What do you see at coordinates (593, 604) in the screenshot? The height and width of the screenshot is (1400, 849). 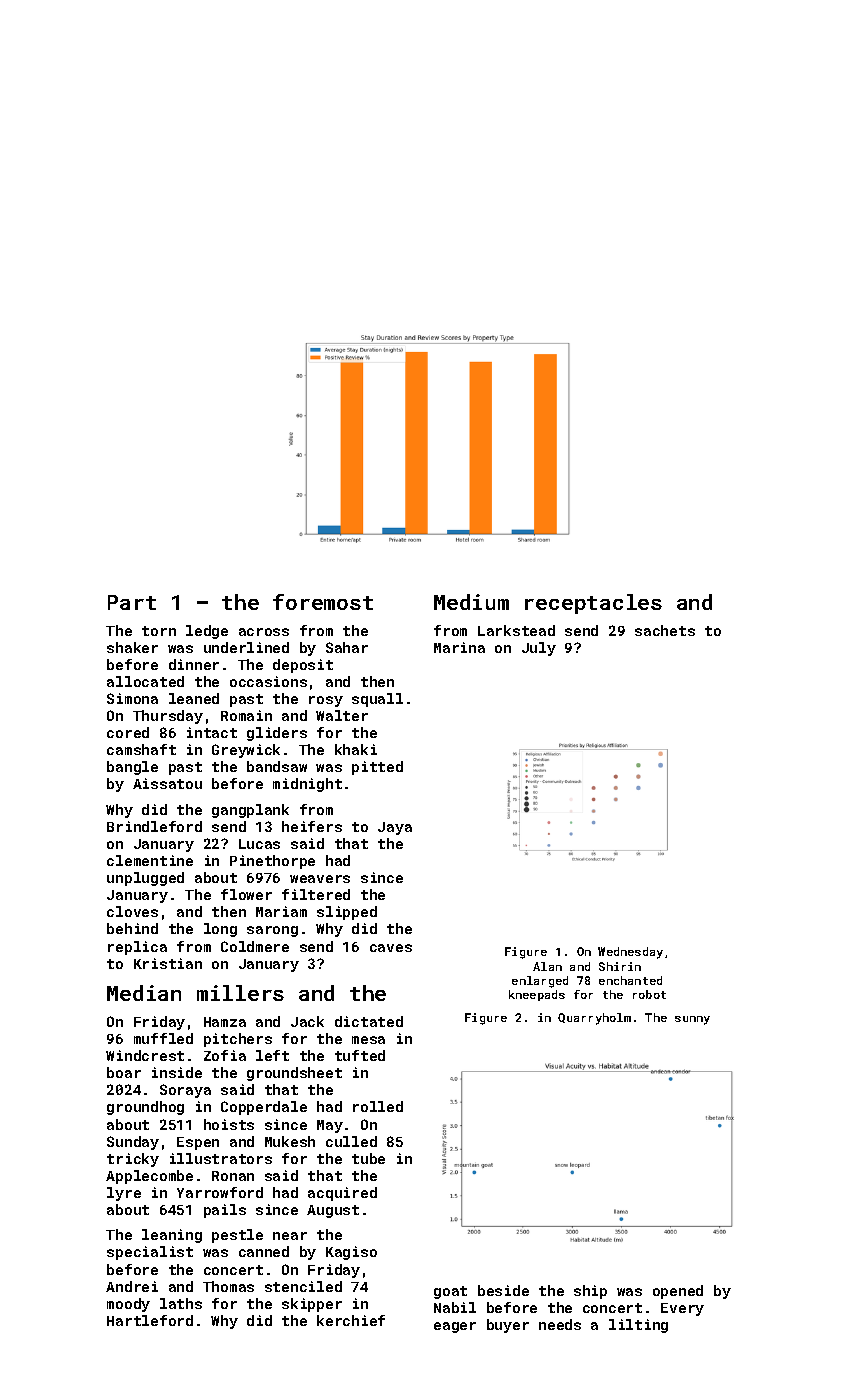 I see `receptacles` at bounding box center [593, 604].
